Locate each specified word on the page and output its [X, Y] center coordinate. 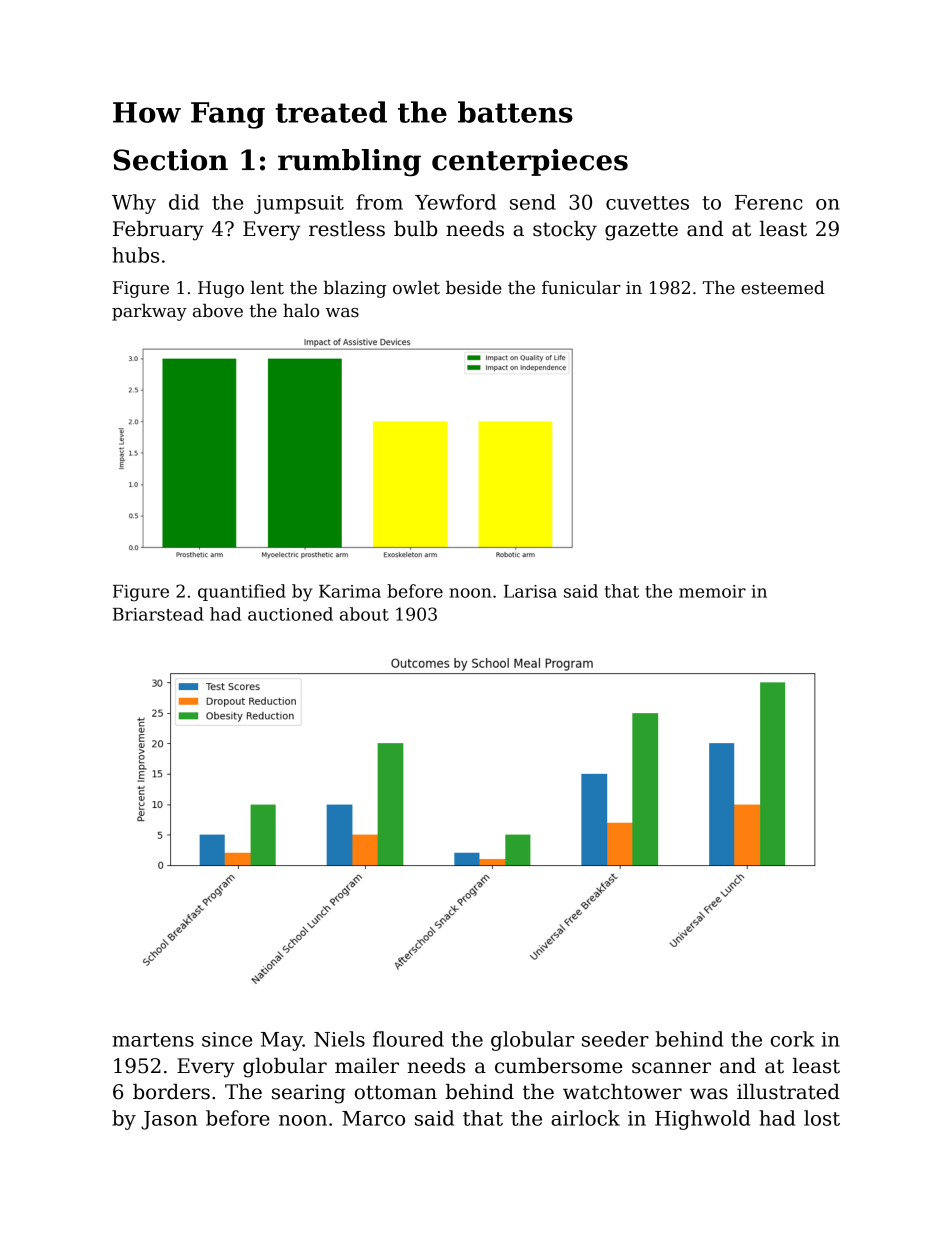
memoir [712, 591]
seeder [615, 1039]
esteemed [783, 288]
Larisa [530, 591]
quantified [242, 592]
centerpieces [530, 162]
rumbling [349, 162]
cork [792, 1039]
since [227, 1039]
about [364, 614]
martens [153, 1040]
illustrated [788, 1092]
